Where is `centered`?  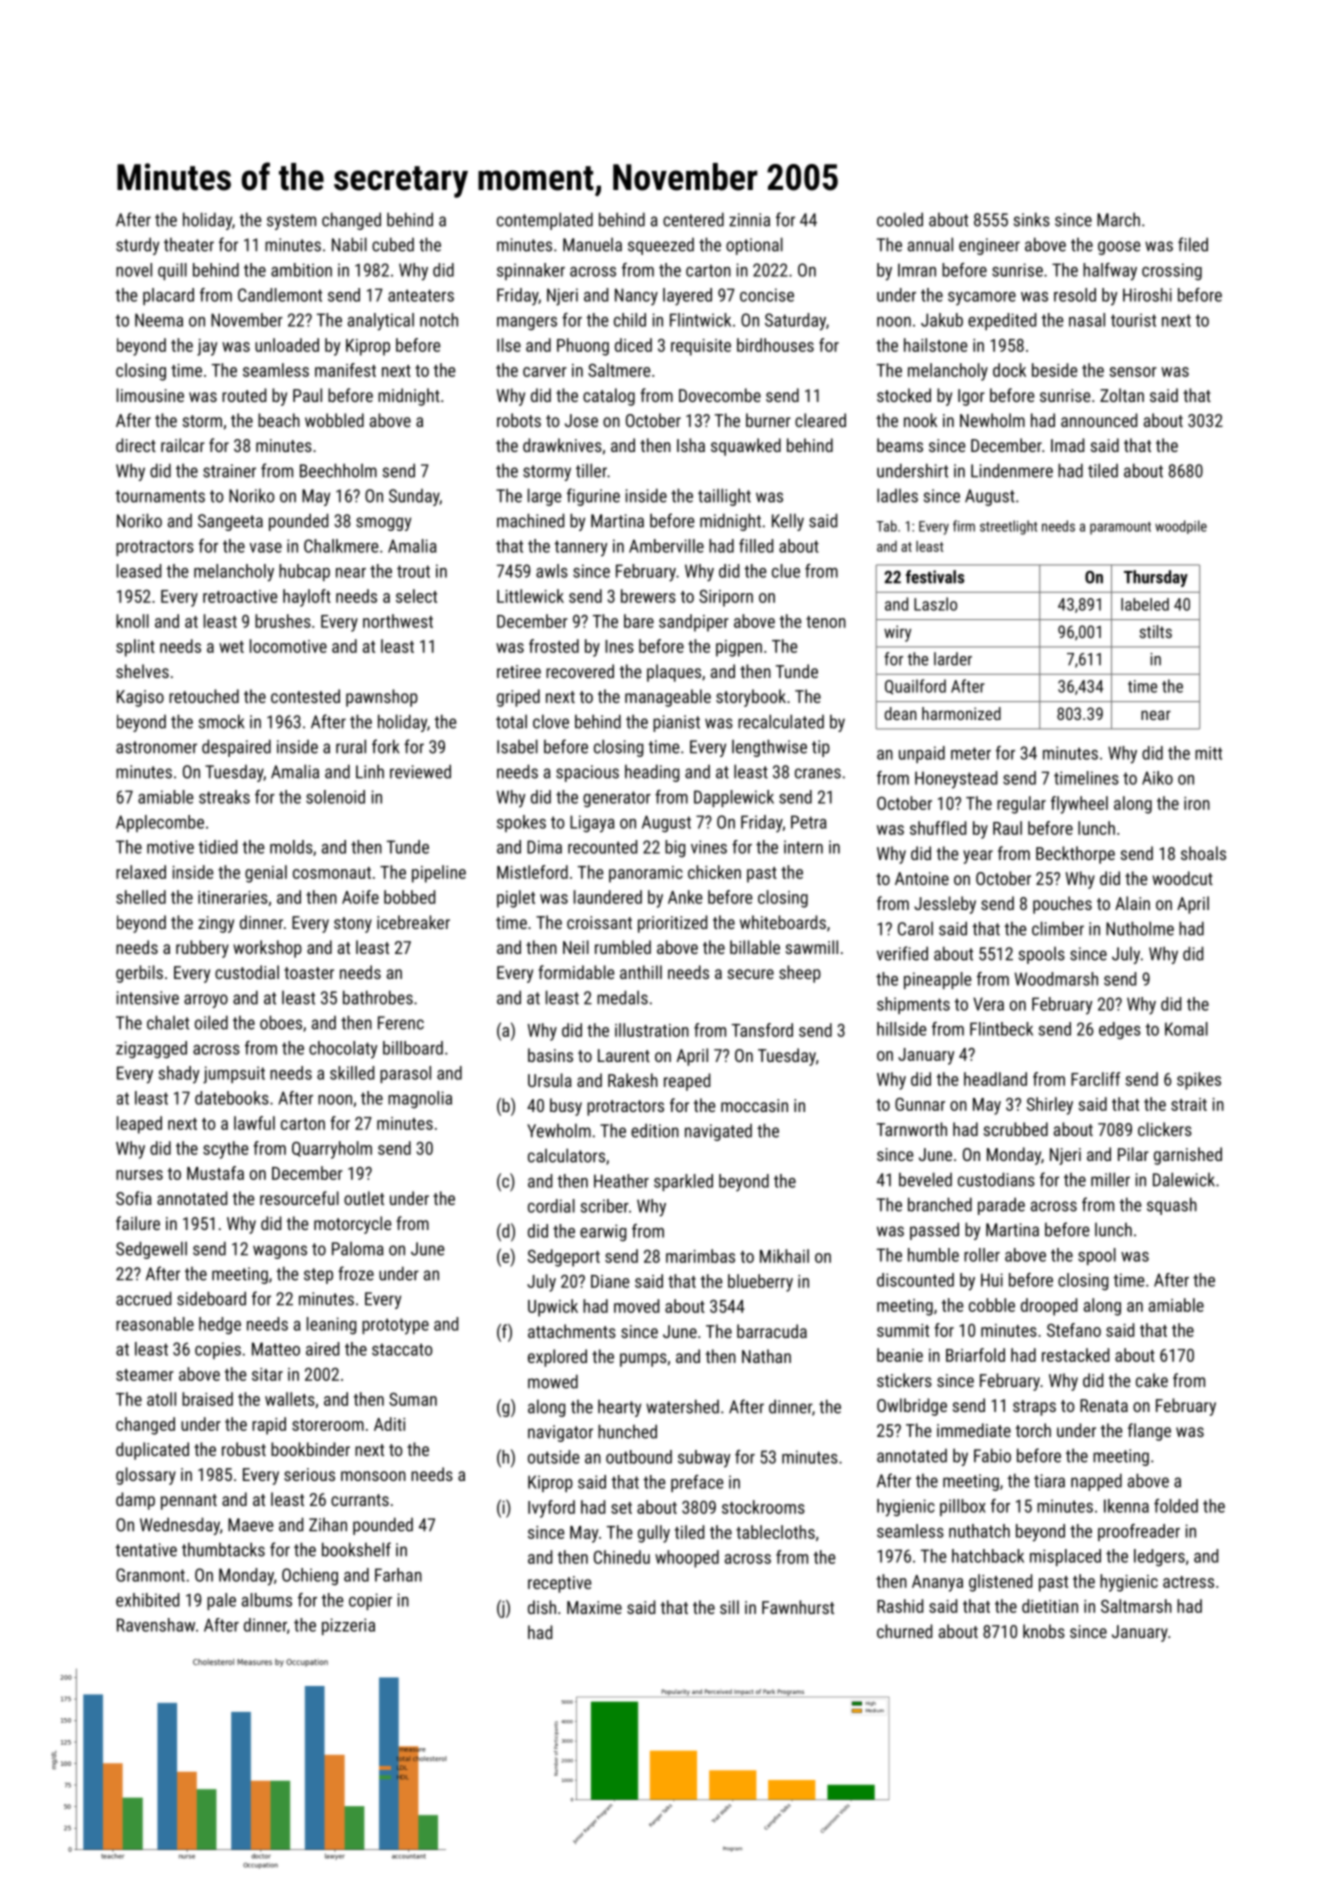 centered is located at coordinates (693, 219).
